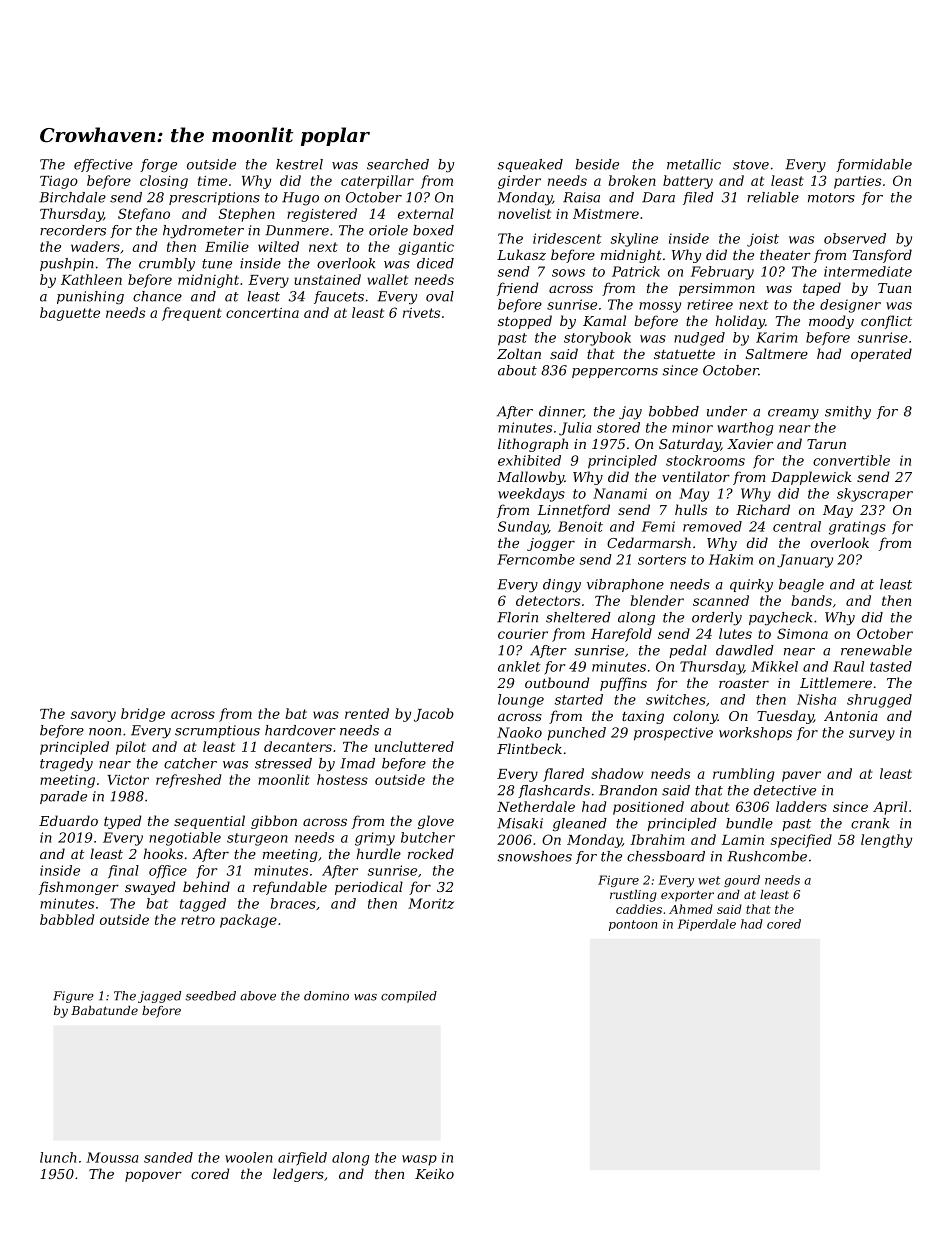  I want to click on noon, so click(105, 732).
